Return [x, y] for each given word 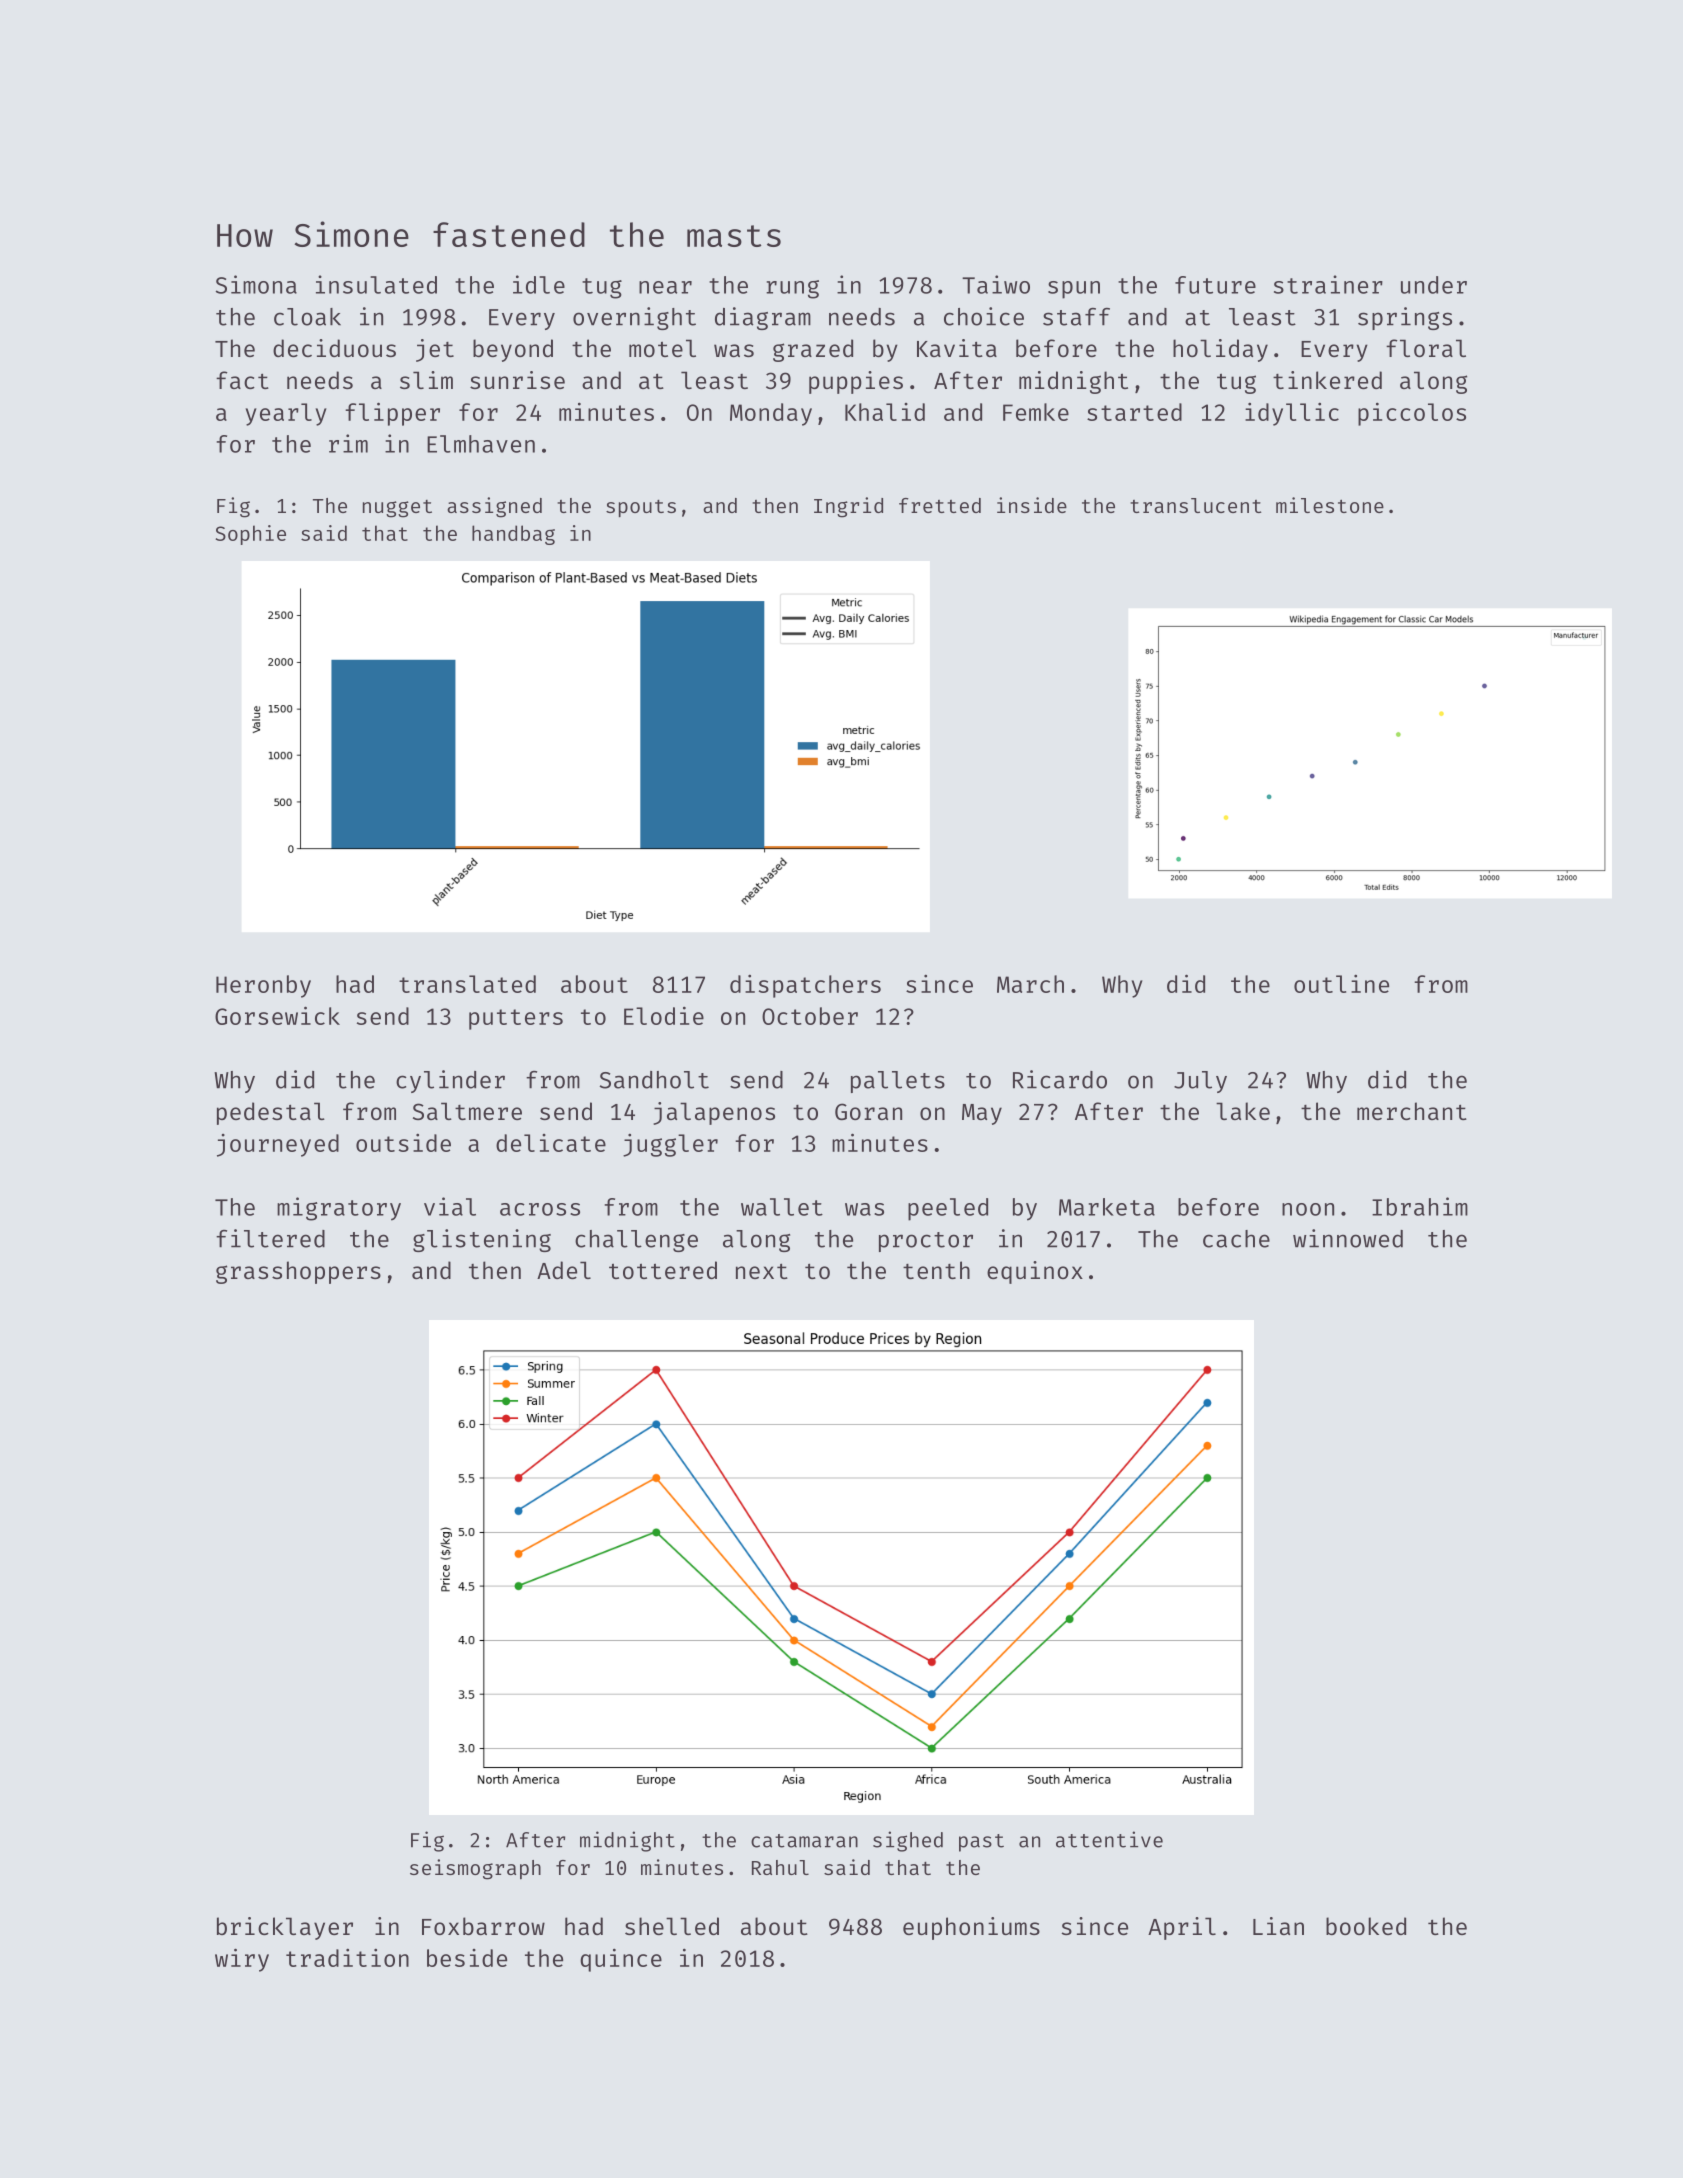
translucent [1195, 505]
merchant [1412, 1111]
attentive [1109, 1839]
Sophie [250, 535]
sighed [908, 1841]
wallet [782, 1207]
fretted [940, 505]
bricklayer [285, 1928]
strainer [1328, 284]
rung [792, 289]
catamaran [804, 1841]
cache [1236, 1239]
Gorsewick [277, 1015]
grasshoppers [298, 1272]
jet [435, 350]
